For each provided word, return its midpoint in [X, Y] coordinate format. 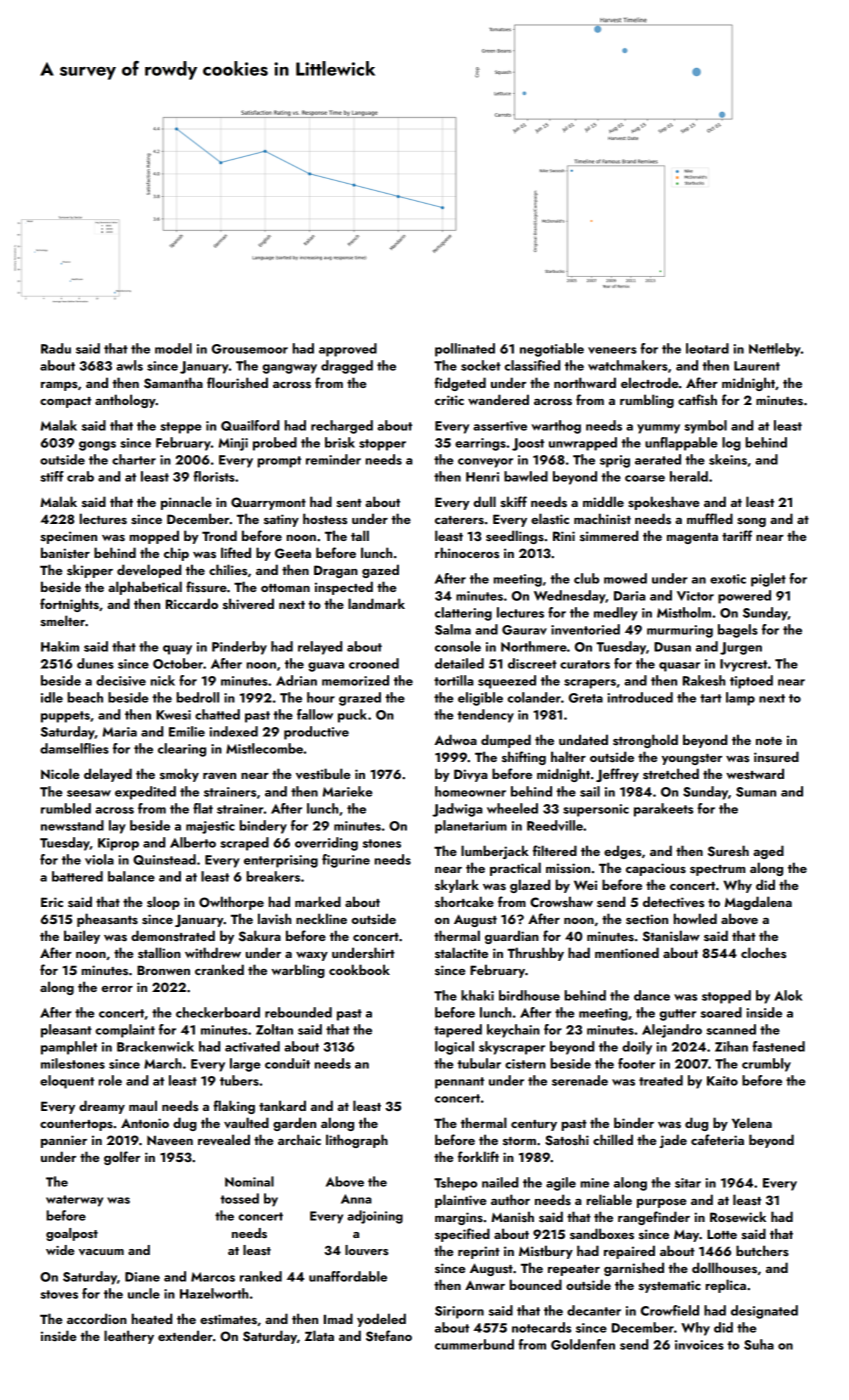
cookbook [359, 969]
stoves [59, 1294]
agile [561, 1184]
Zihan [731, 1046]
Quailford [250, 425]
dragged [347, 367]
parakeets [663, 810]
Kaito [722, 1081]
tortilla [453, 680]
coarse [645, 478]
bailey [82, 937]
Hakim [60, 646]
